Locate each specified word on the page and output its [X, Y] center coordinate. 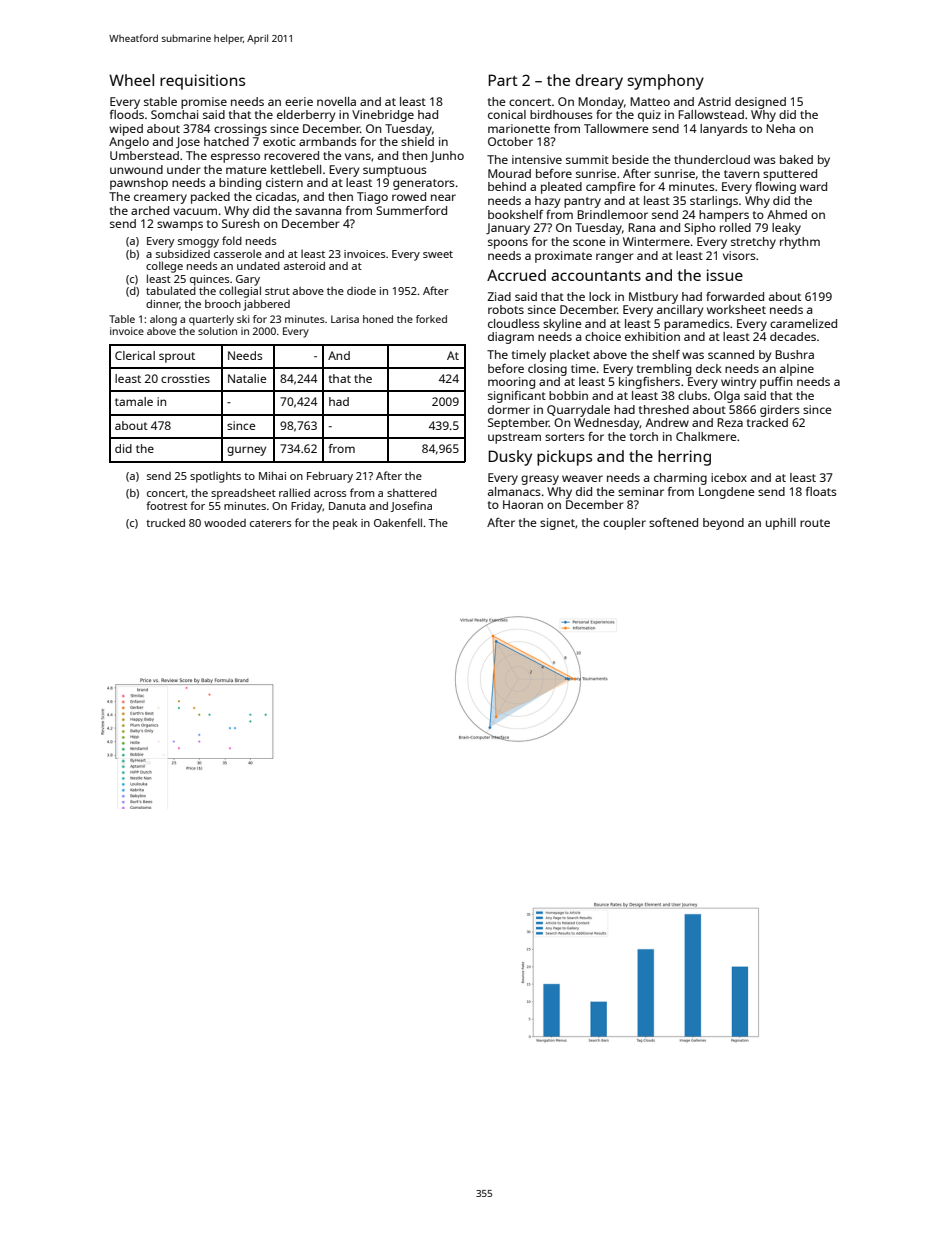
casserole [238, 253]
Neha [780, 128]
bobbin [568, 395]
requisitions [202, 82]
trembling [664, 370]
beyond [723, 524]
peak [345, 524]
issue [725, 275]
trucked [165, 522]
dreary [599, 82]
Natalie [247, 378]
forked [431, 319]
